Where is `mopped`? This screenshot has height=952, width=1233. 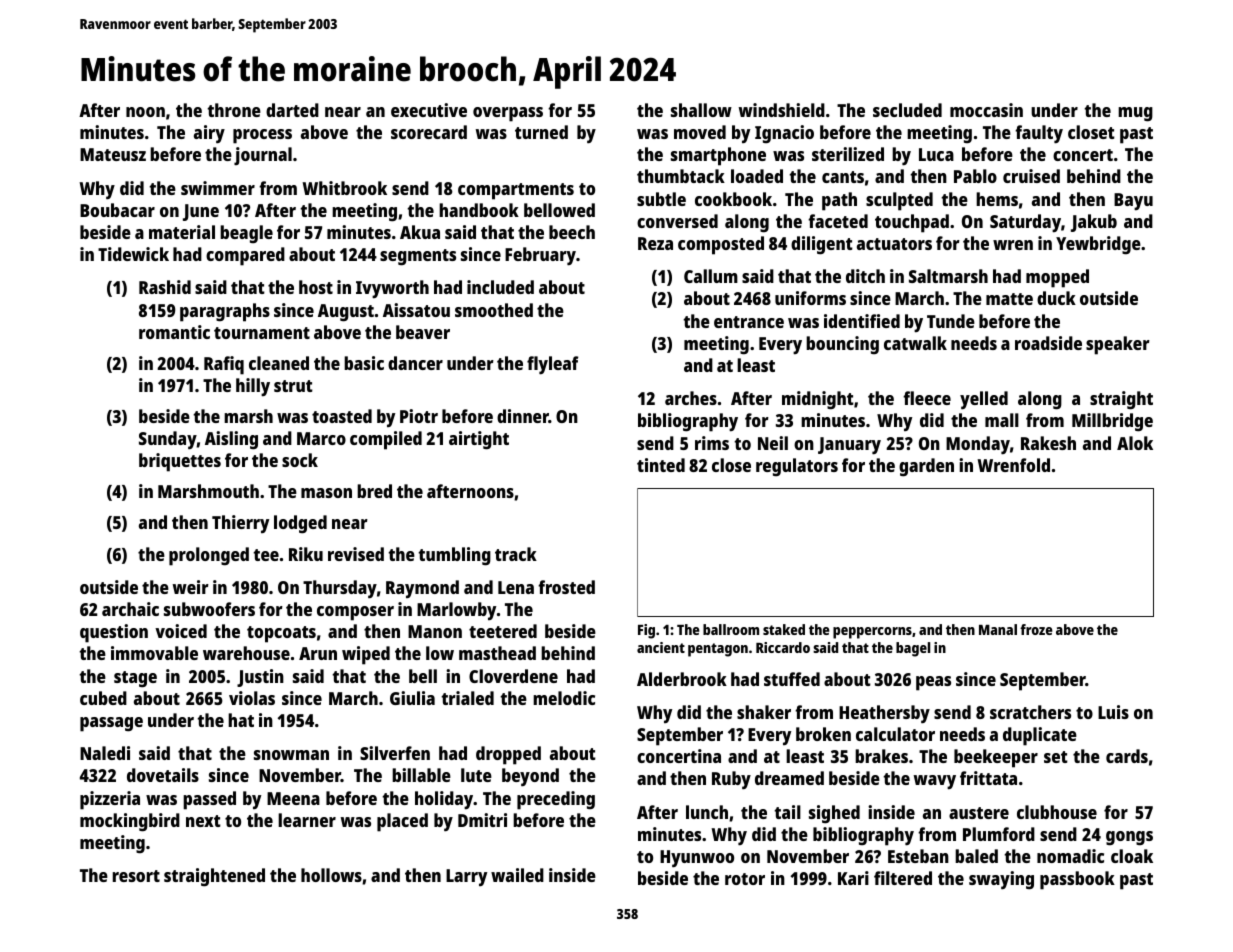 mopped is located at coordinates (1057, 278).
